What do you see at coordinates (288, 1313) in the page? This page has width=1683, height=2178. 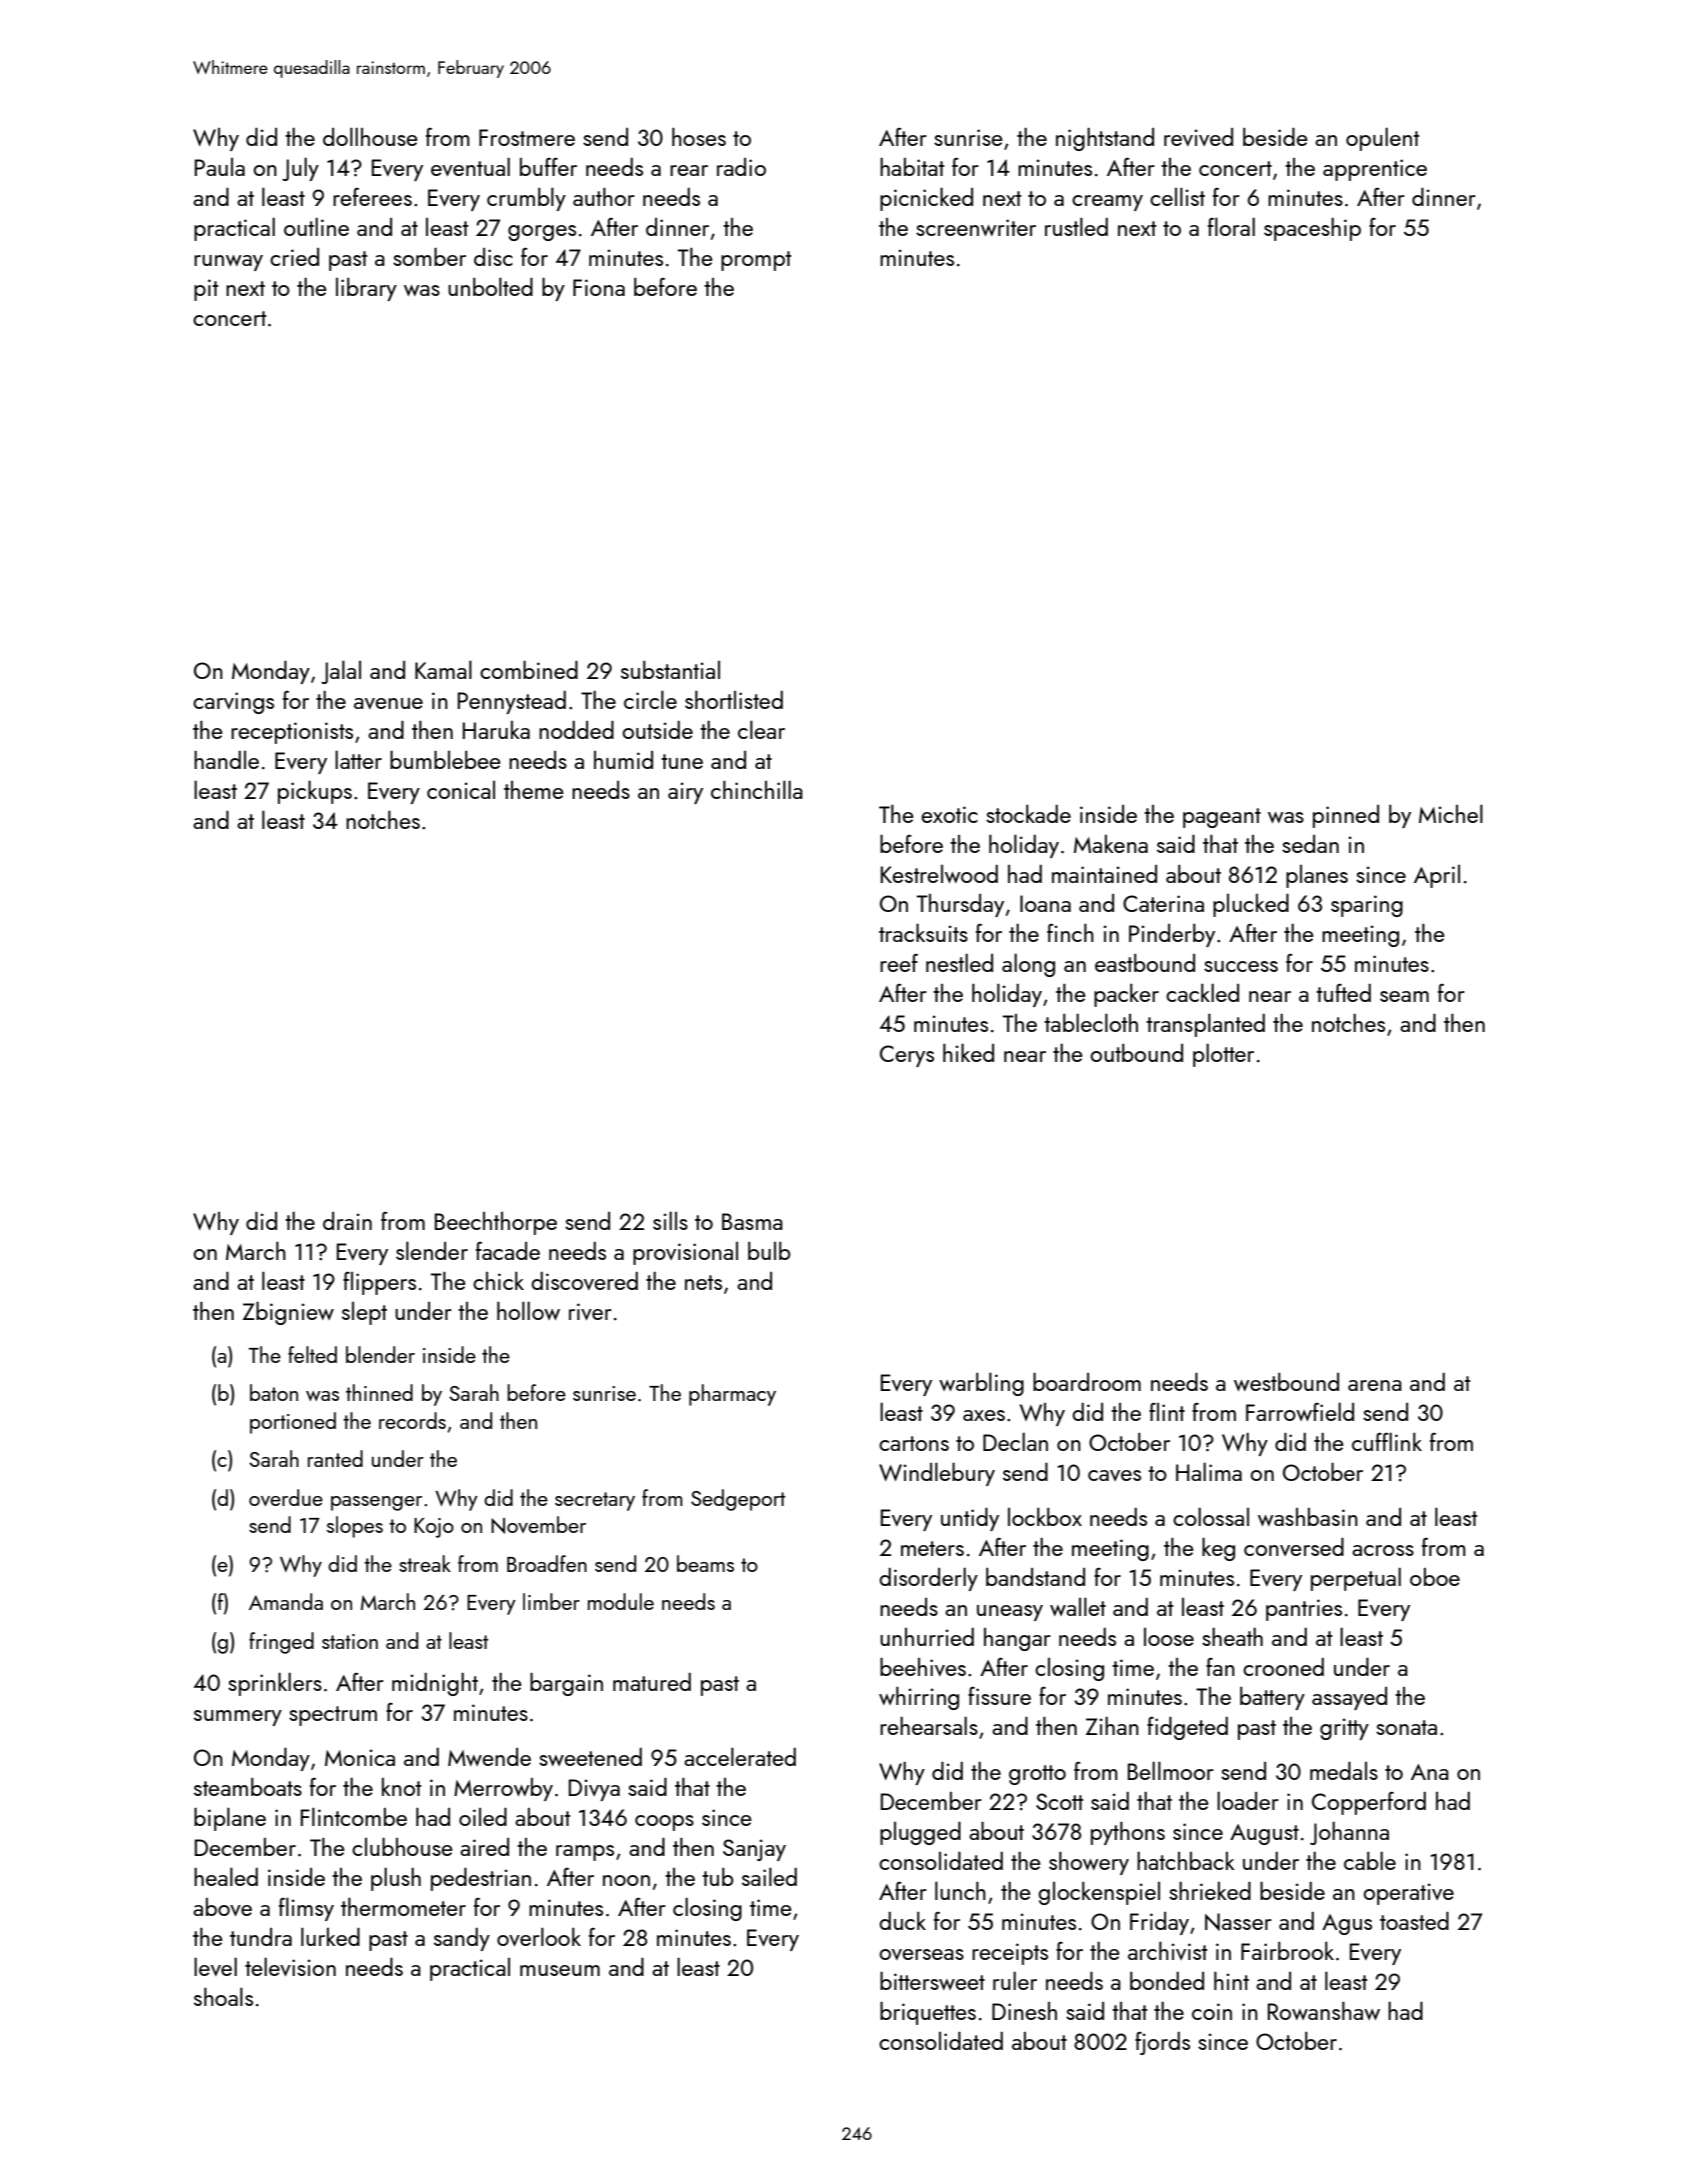 I see `Zbigniew` at bounding box center [288, 1313].
